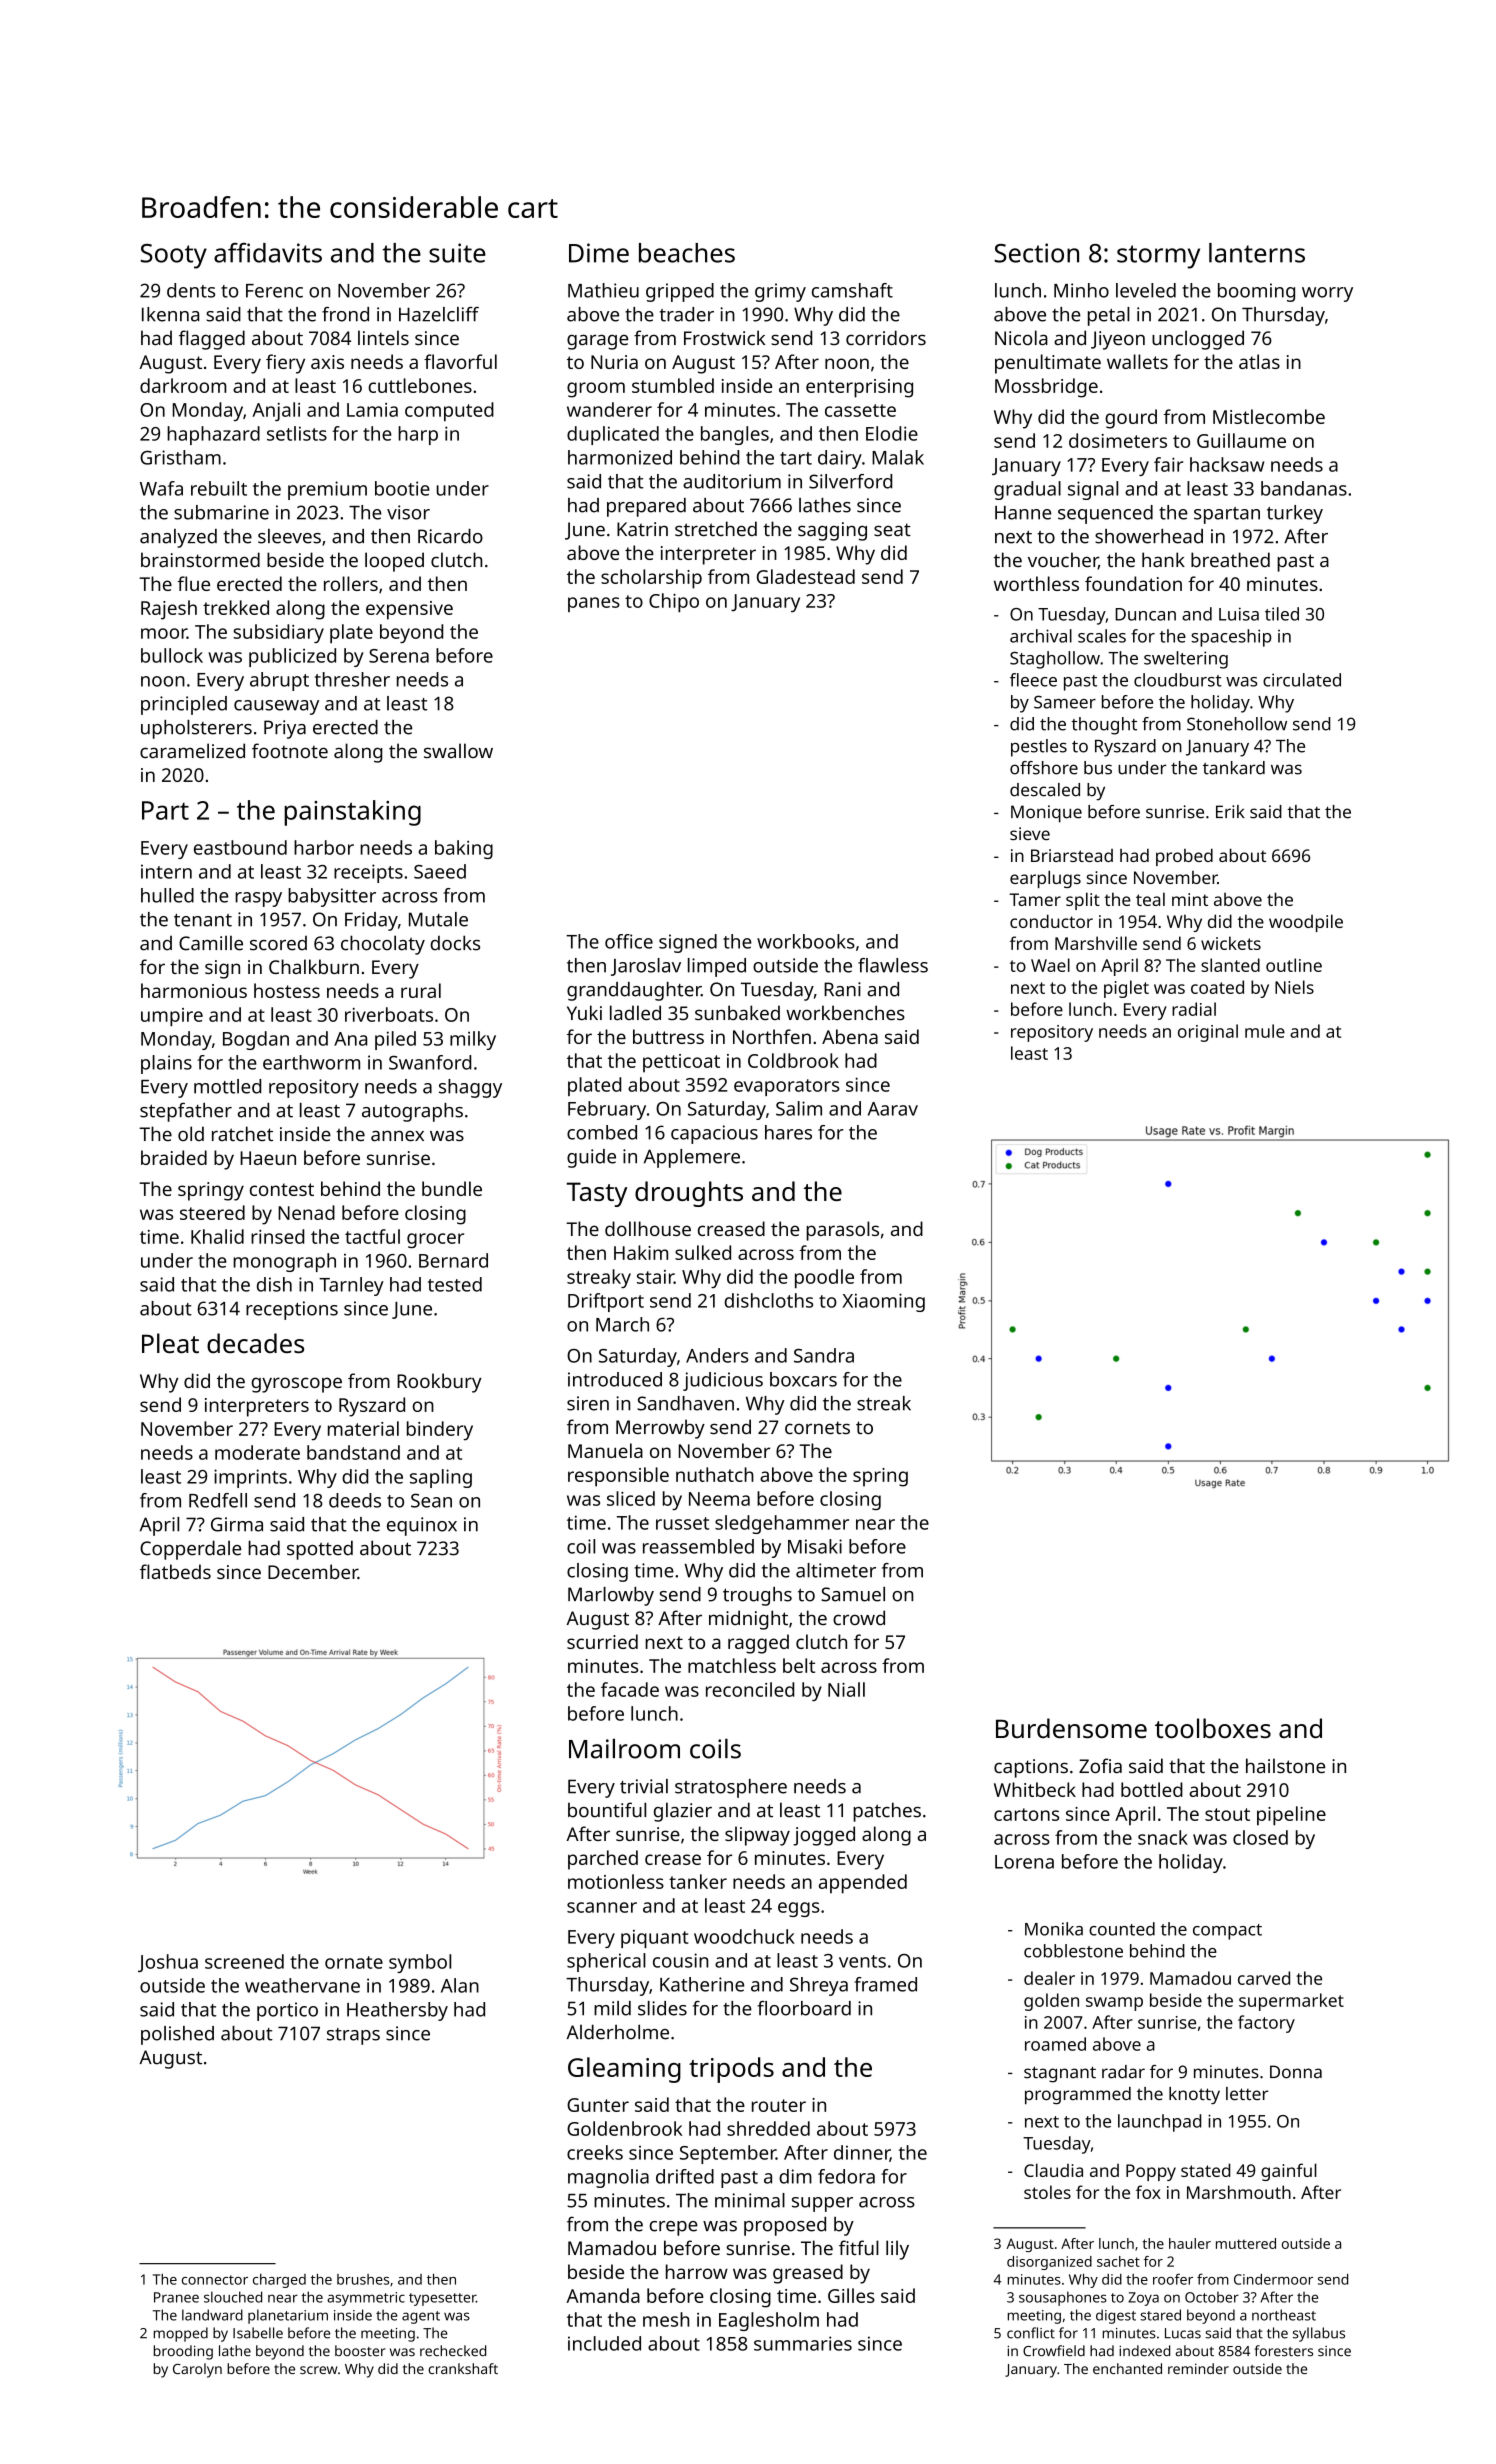 Image resolution: width=1496 pixels, height=2464 pixels. What do you see at coordinates (463, 2368) in the screenshot?
I see `crankshaft` at bounding box center [463, 2368].
